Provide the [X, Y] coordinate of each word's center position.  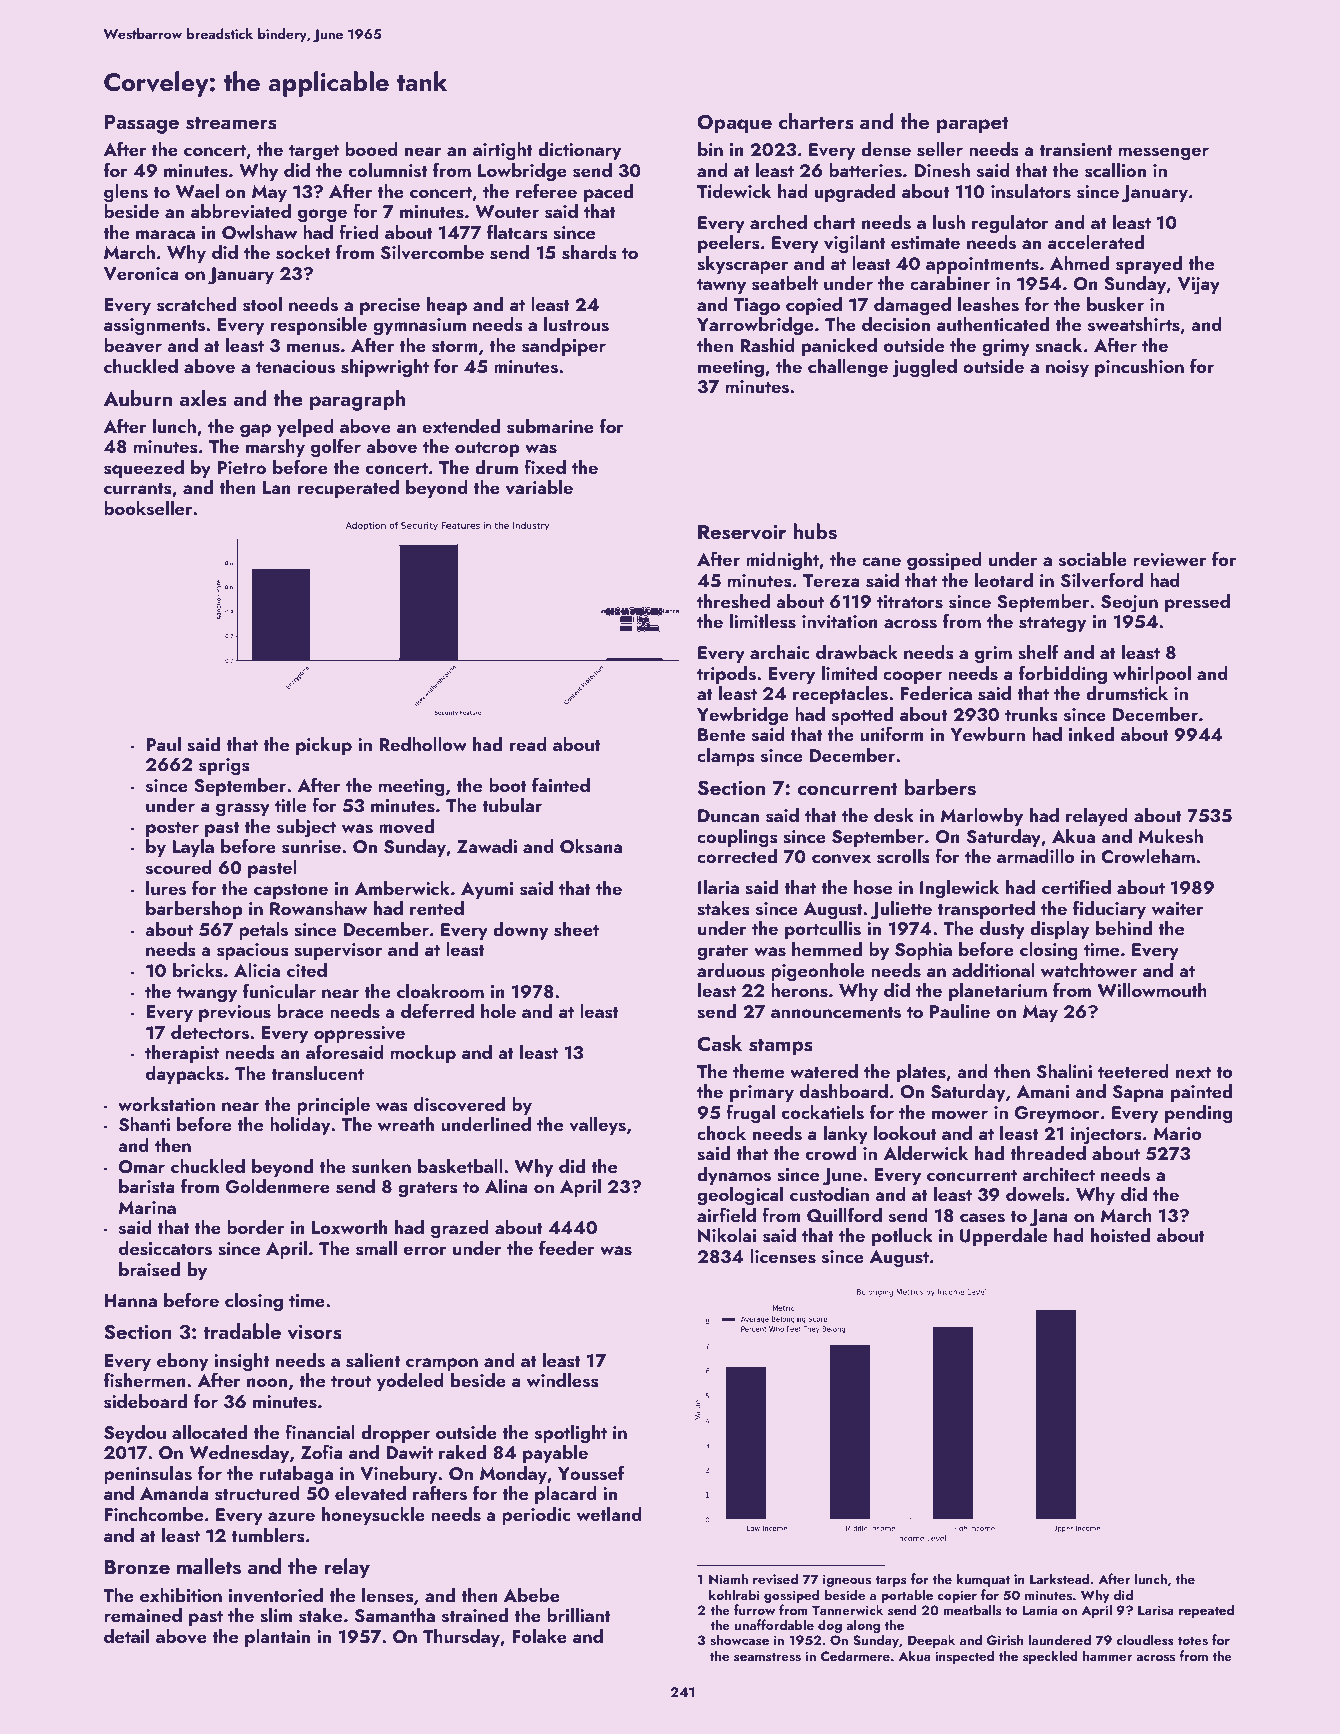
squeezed [144, 469]
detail [126, 1636]
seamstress [767, 1656]
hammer [1107, 1655]
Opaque [734, 124]
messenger [1164, 154]
